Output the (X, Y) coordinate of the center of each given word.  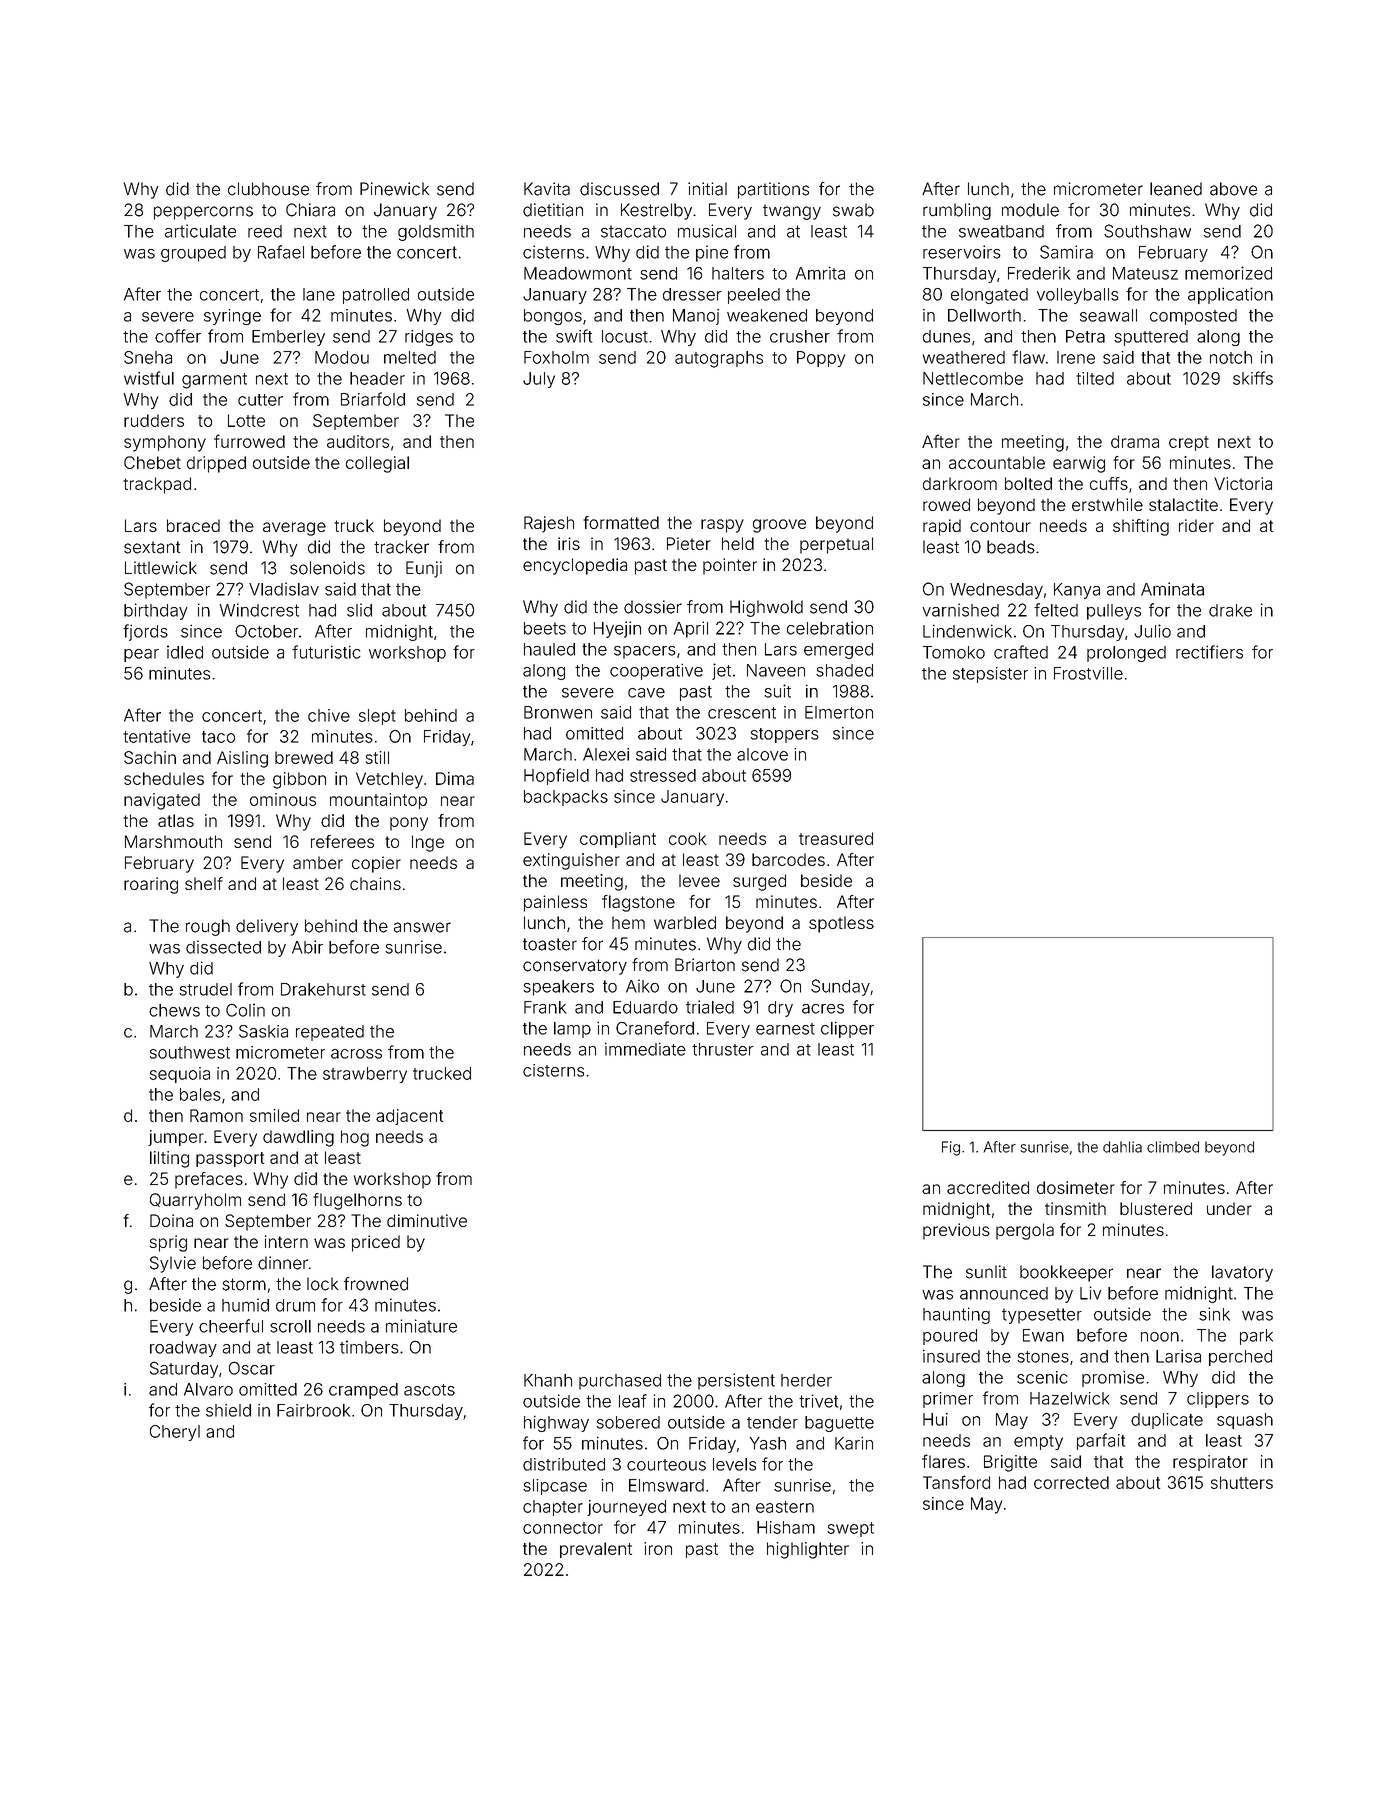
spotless (841, 924)
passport (230, 1159)
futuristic (326, 652)
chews (174, 1010)
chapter (553, 1508)
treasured (836, 838)
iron (658, 1548)
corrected (1071, 1482)
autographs (719, 359)
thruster (723, 1049)
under (1229, 1208)
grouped (193, 254)
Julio (1152, 631)
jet (721, 671)
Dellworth (984, 315)
